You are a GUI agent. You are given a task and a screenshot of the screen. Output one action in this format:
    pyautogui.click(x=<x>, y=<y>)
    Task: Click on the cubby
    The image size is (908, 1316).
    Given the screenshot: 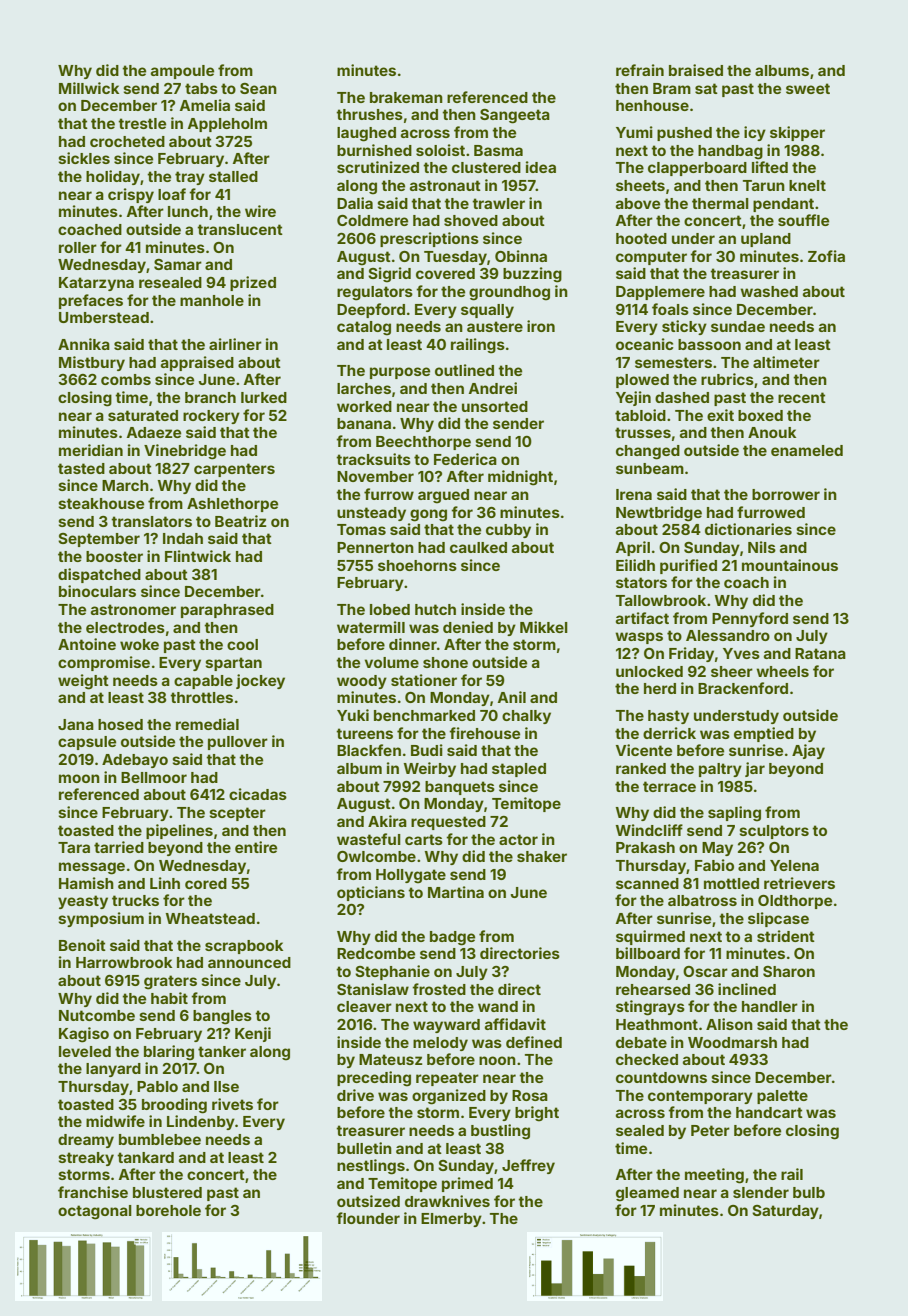 What is the action you would take?
    pyautogui.click(x=508, y=531)
